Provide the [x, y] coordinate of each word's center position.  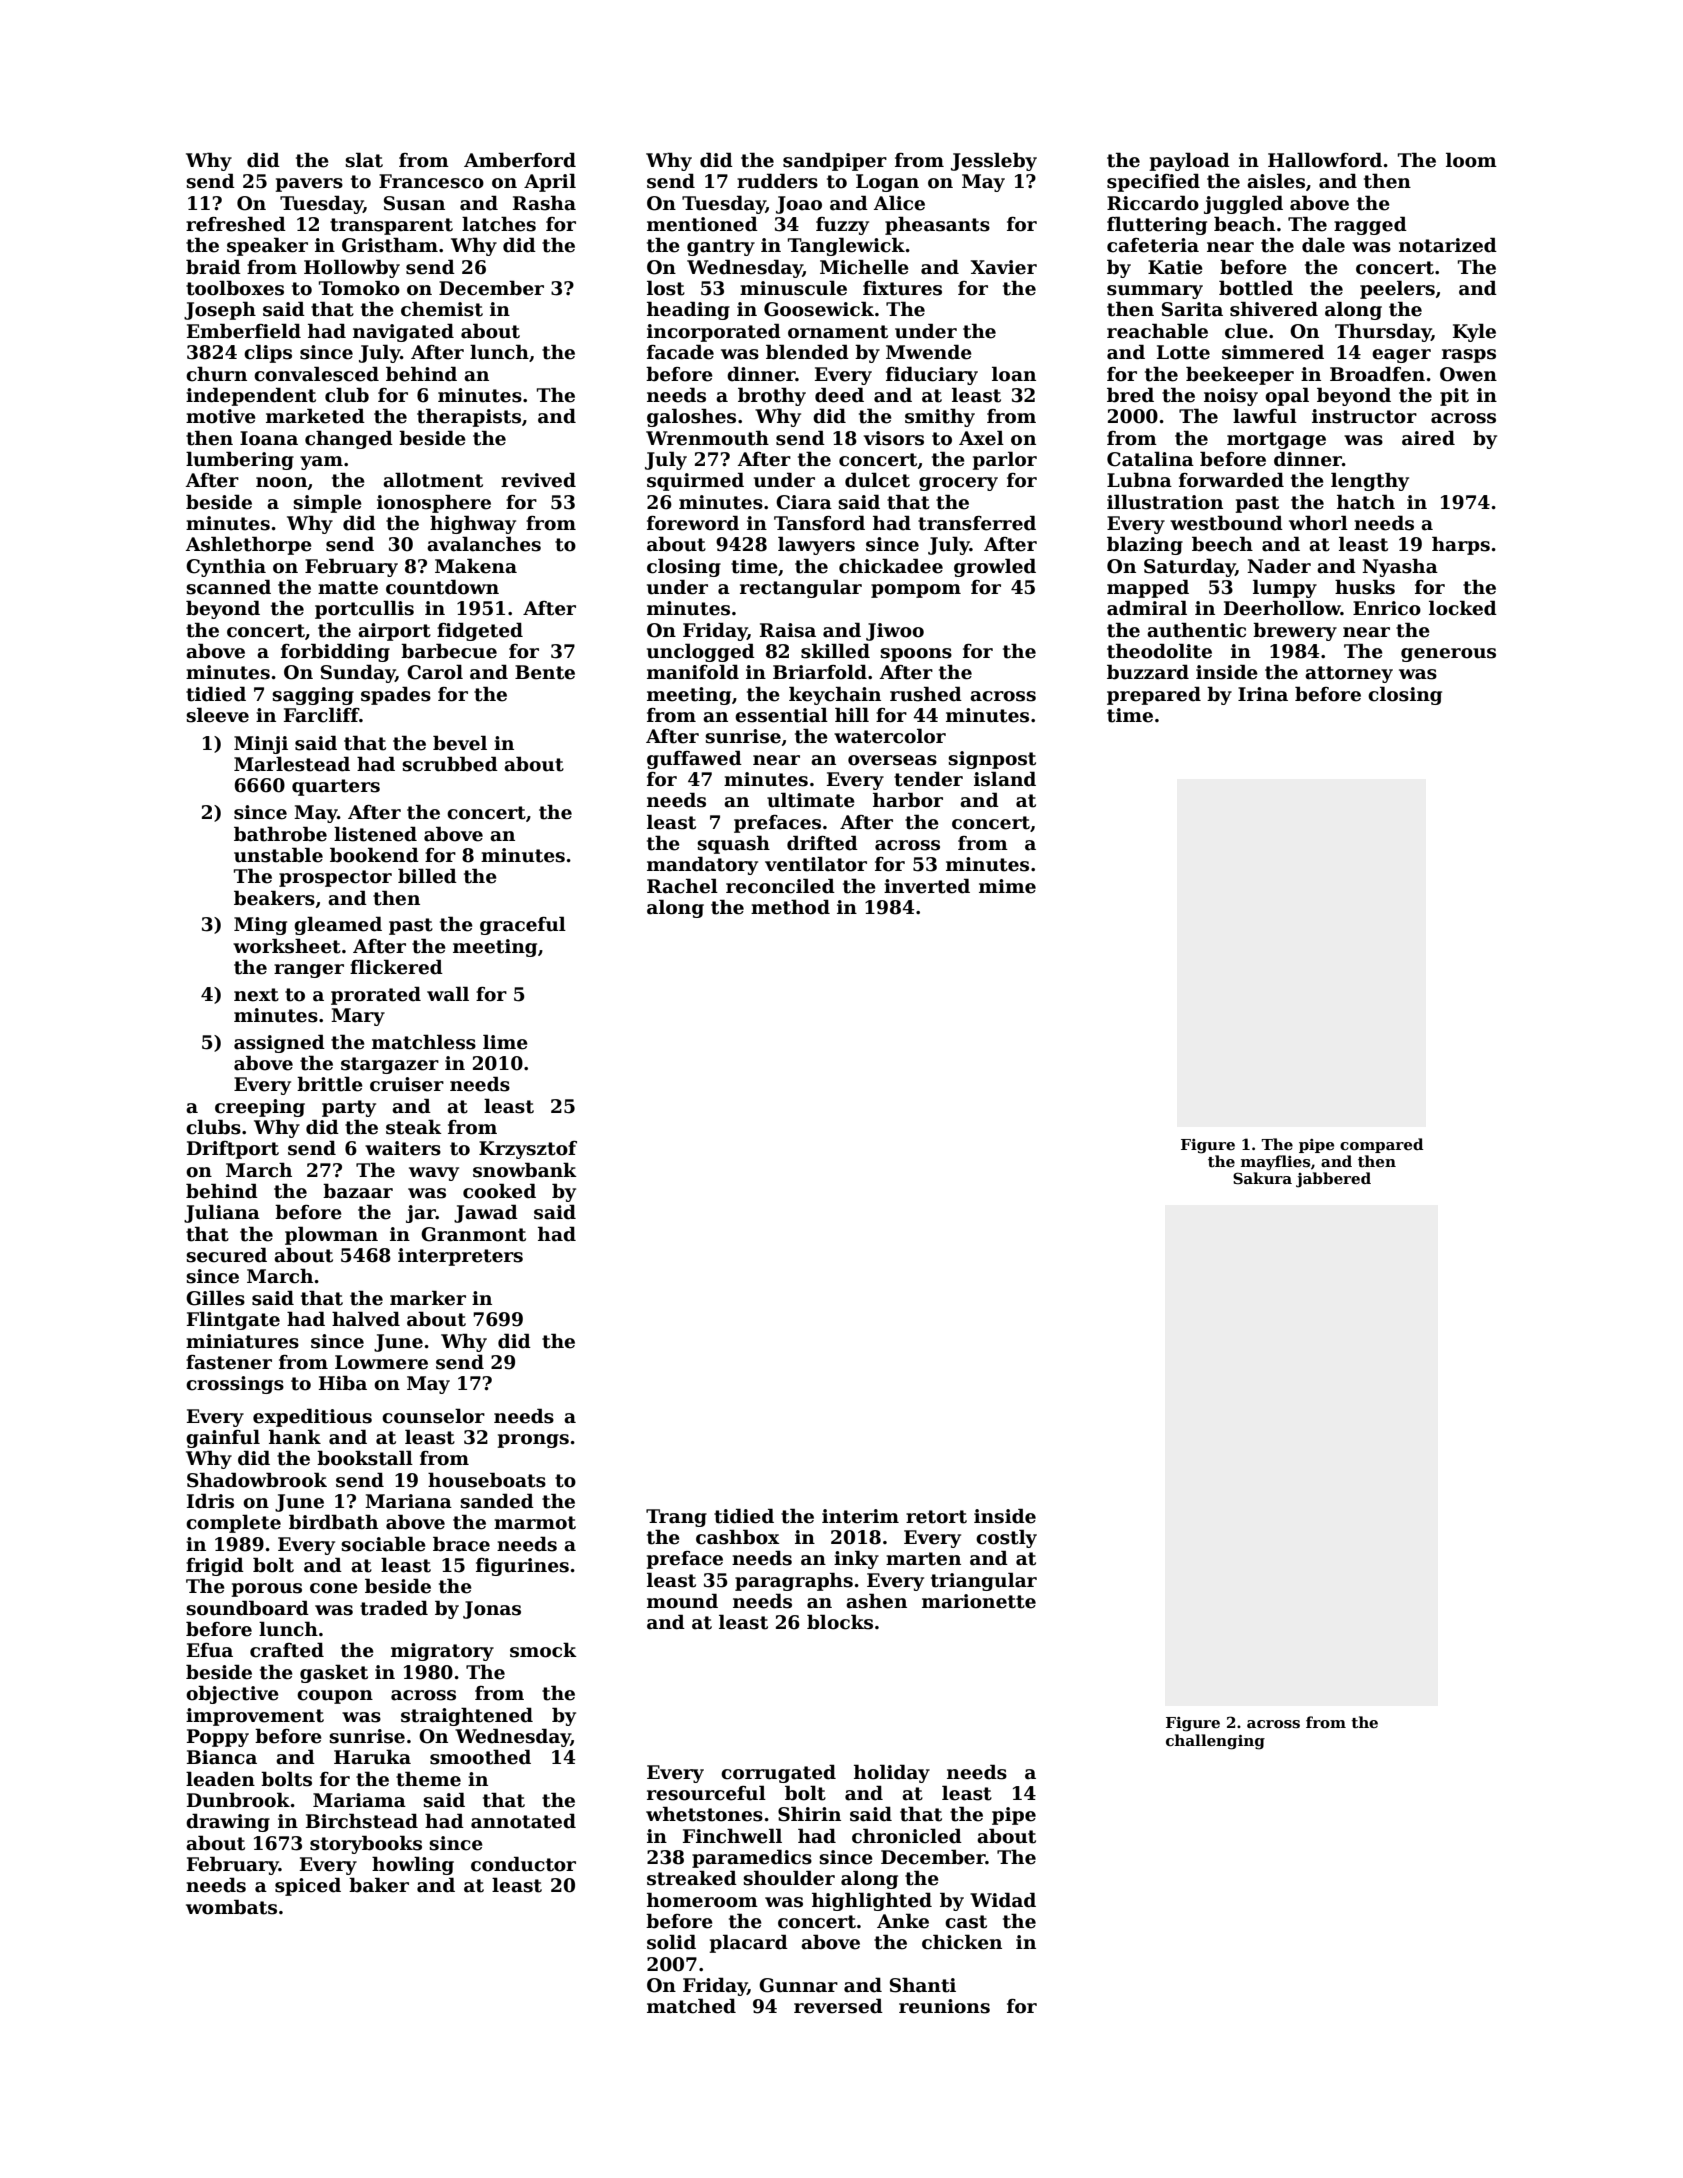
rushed [926, 694]
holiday [892, 1773]
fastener [229, 1362]
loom [1471, 160]
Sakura [1262, 1178]
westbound [1226, 523]
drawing [228, 1822]
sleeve [217, 715]
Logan [887, 183]
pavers [309, 185]
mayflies [1275, 1163]
